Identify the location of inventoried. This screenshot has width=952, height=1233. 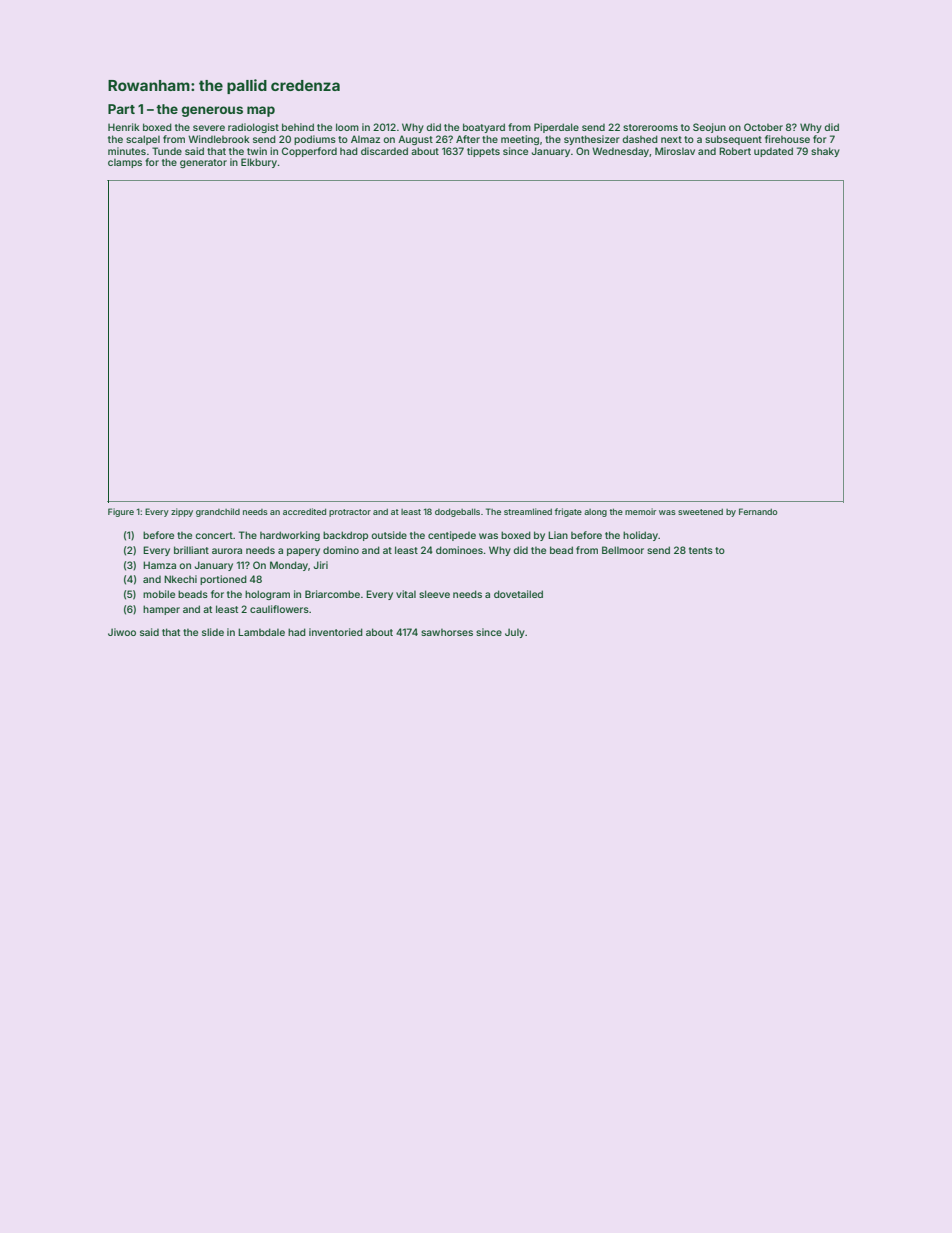
(336, 632).
